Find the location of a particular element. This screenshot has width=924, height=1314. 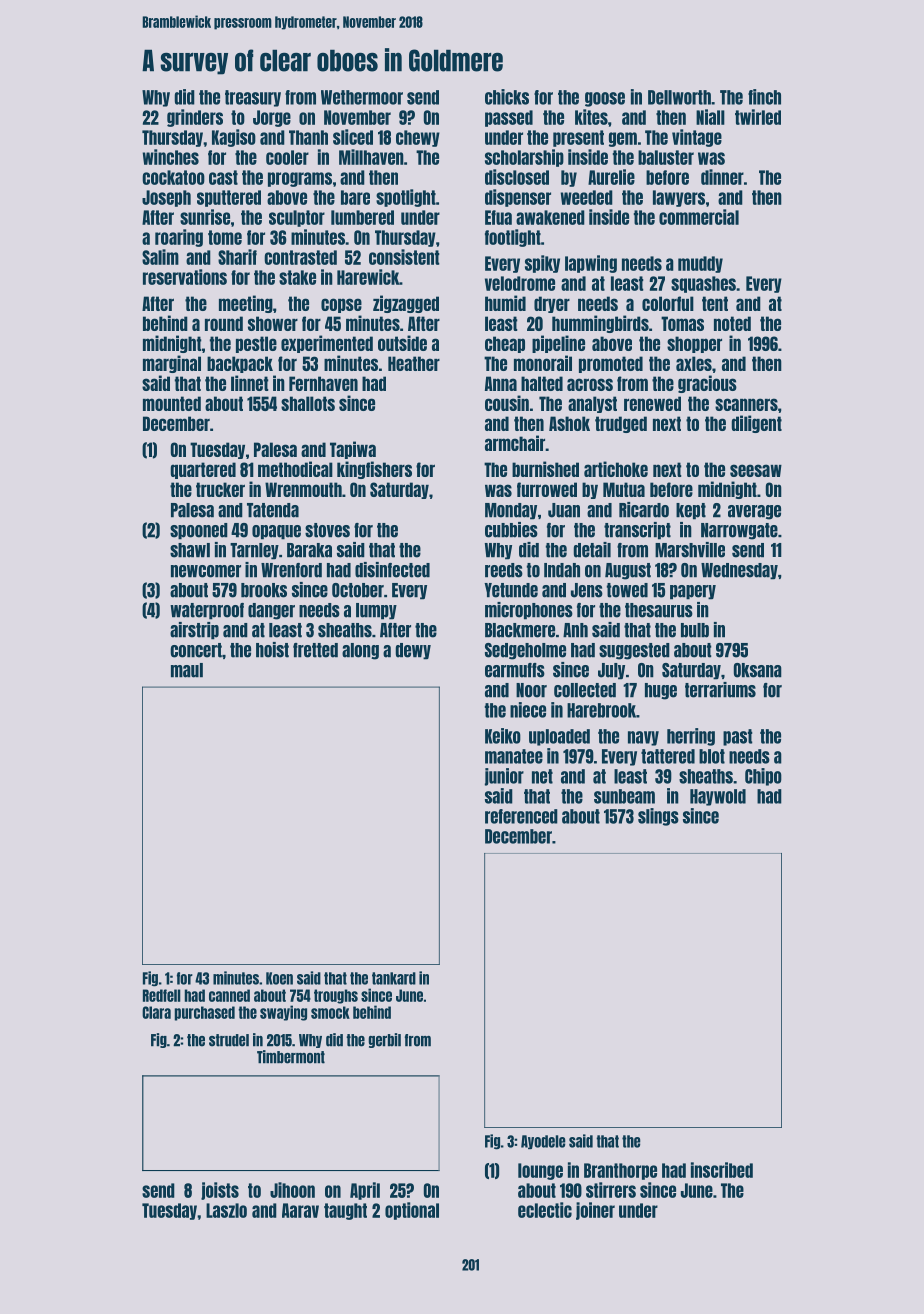

gracious is located at coordinates (707, 384).
